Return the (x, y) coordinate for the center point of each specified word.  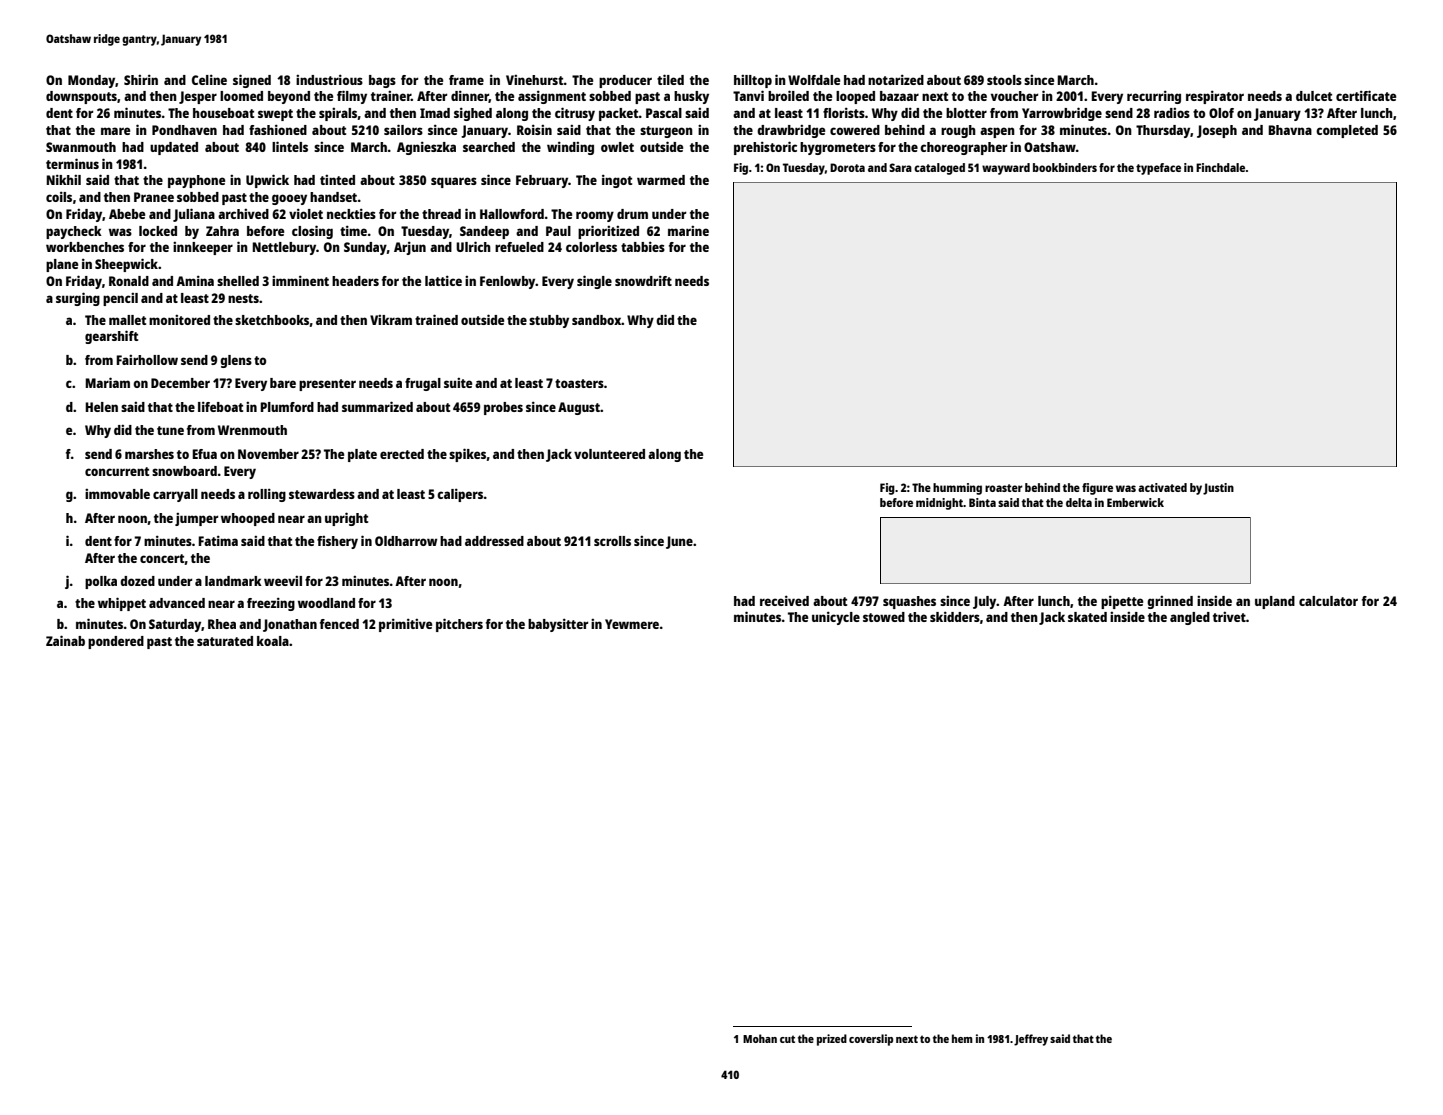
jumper (196, 519)
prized (832, 1040)
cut (787, 1039)
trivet (1229, 617)
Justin (1218, 489)
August (579, 408)
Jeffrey (1031, 1040)
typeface (1158, 169)
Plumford (287, 407)
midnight (939, 504)
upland (1275, 602)
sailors (403, 129)
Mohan (760, 1038)
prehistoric (765, 148)
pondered (116, 642)
